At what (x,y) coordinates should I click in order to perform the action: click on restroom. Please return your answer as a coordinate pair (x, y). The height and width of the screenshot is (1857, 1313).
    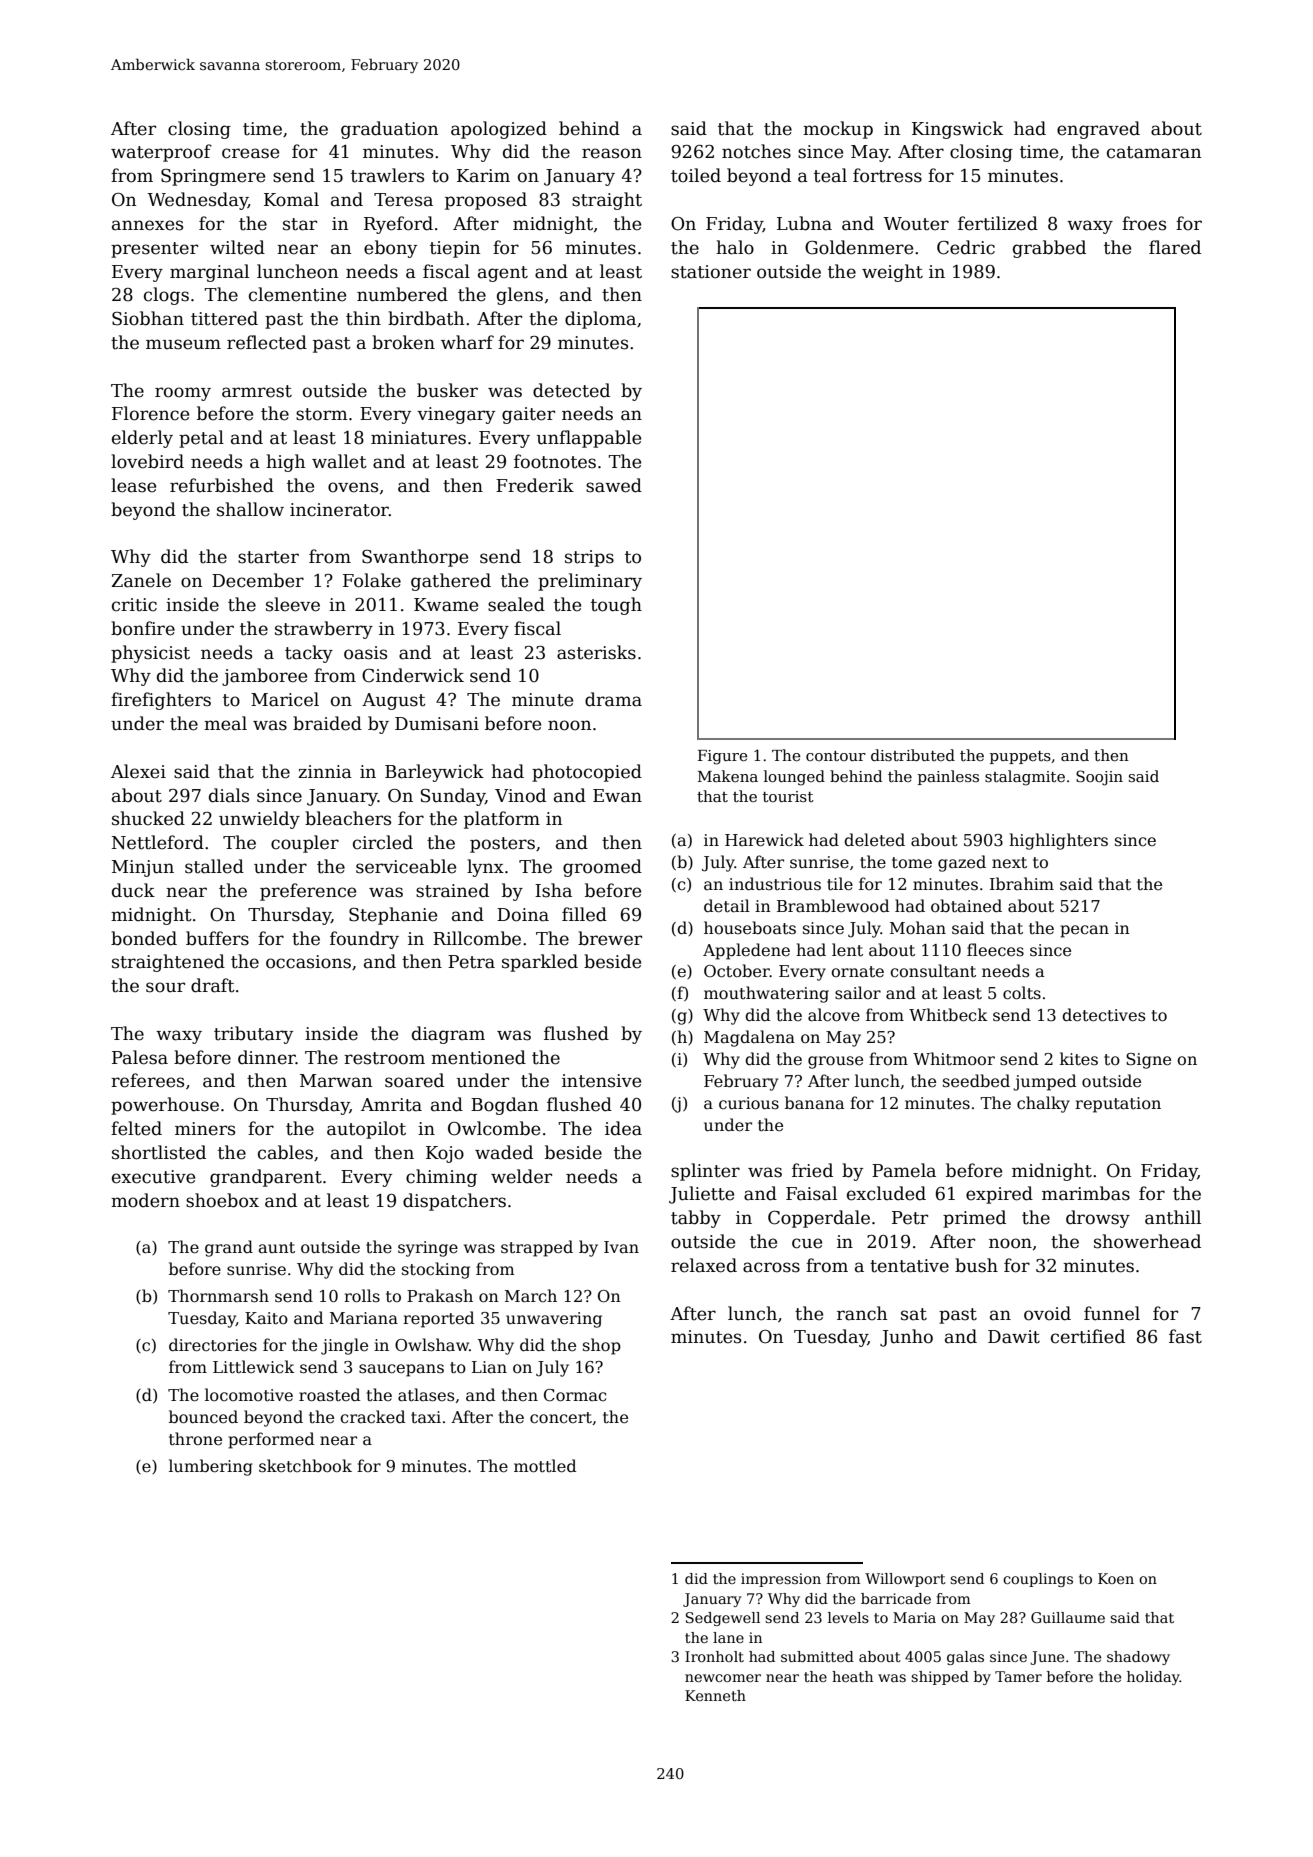
    Looking at the image, I should click on (384, 1058).
